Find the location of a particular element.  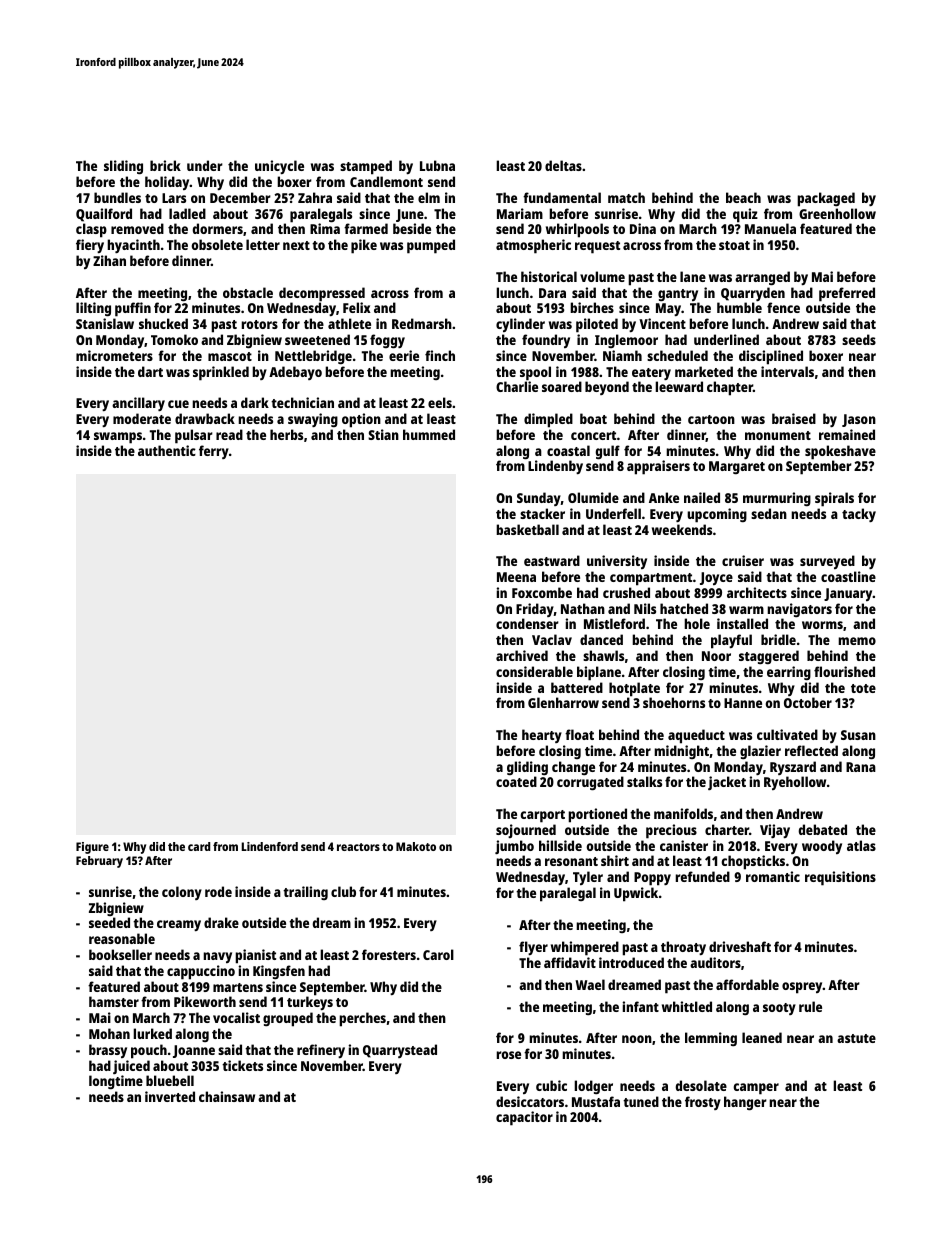

Lindenford is located at coordinates (269, 846).
